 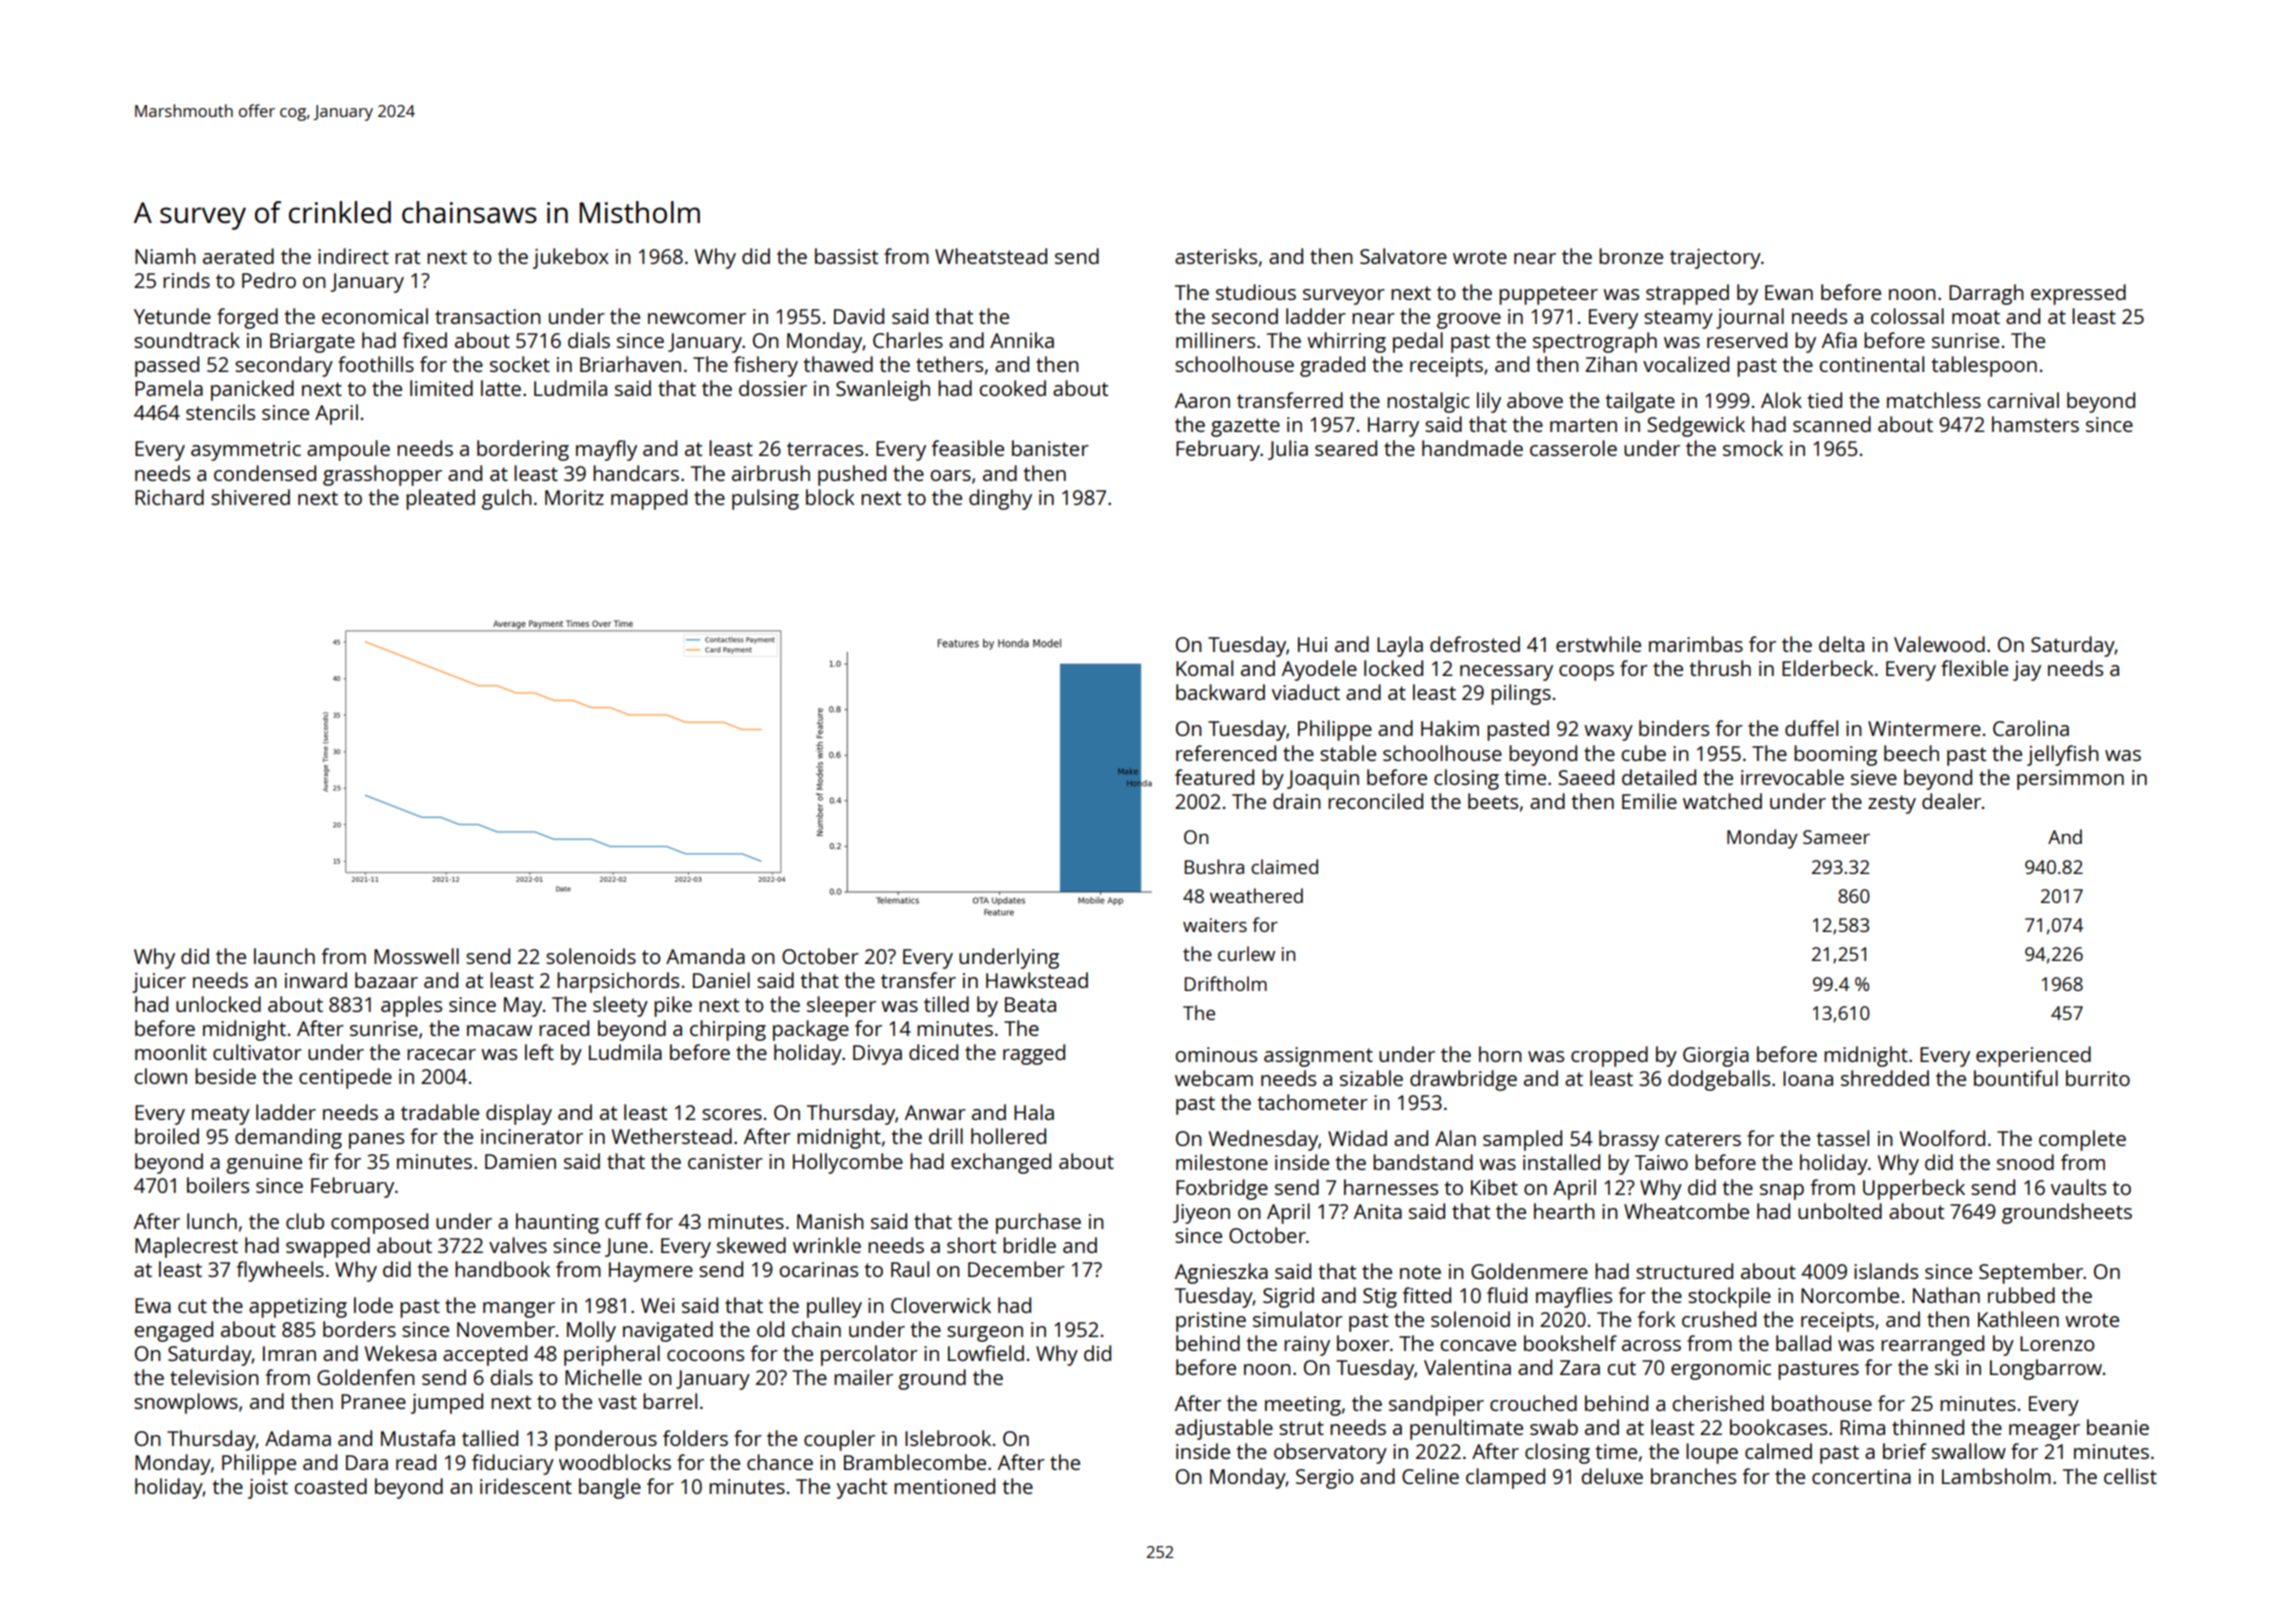 What do you see at coordinates (1029, 1245) in the screenshot?
I see `bridle` at bounding box center [1029, 1245].
